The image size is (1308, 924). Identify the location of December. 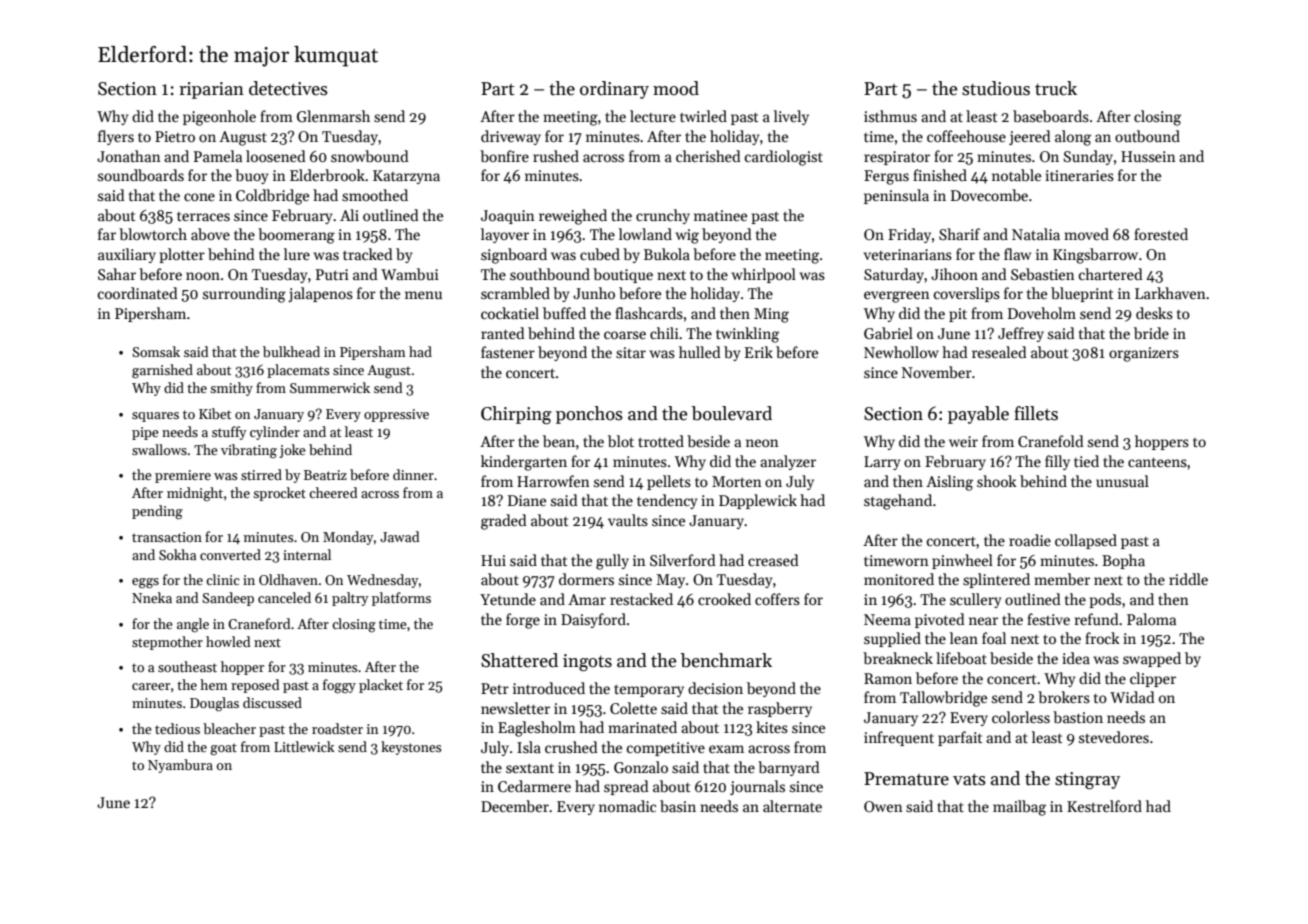
(515, 806).
